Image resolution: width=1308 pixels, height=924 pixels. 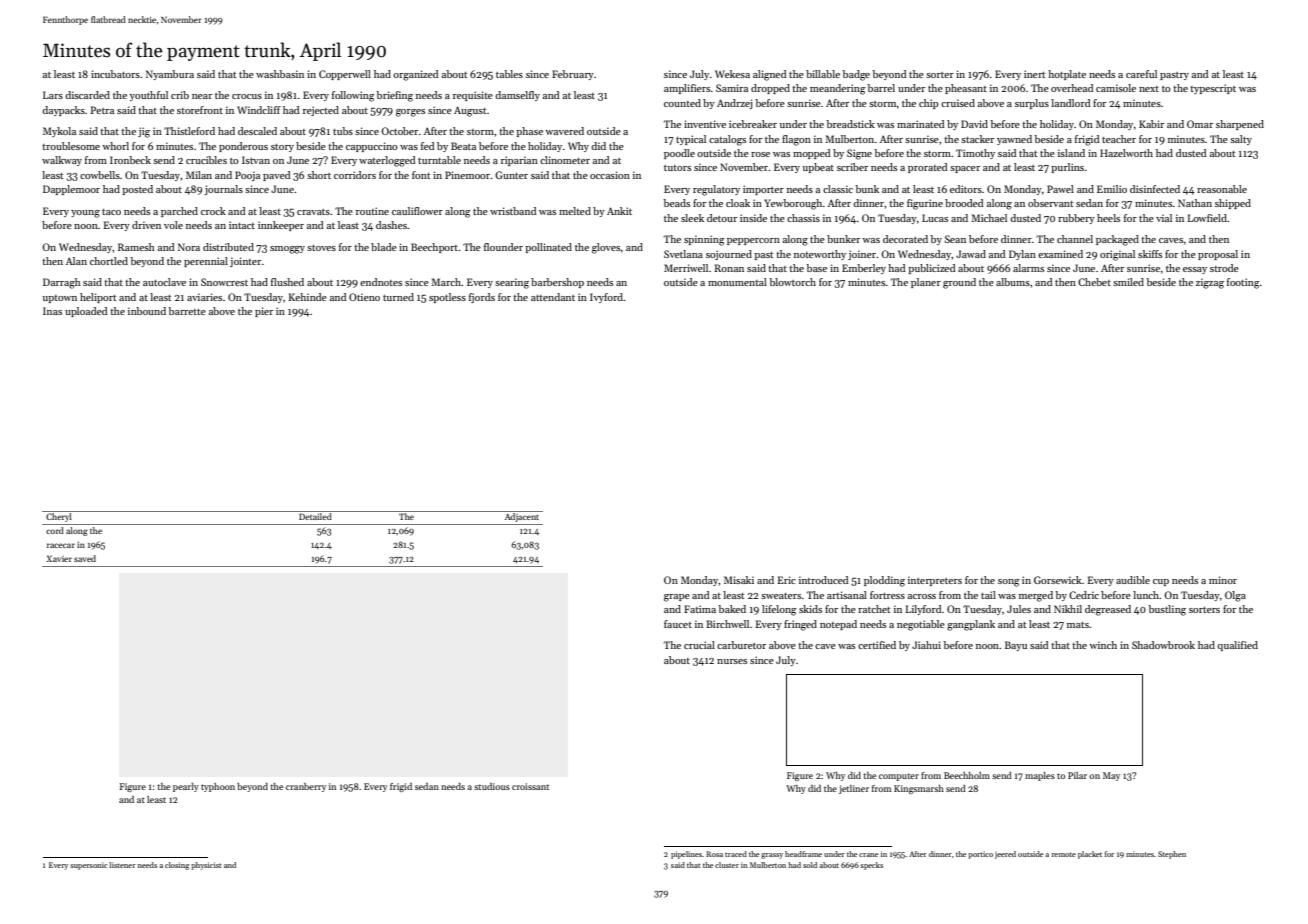 What do you see at coordinates (1210, 283) in the screenshot?
I see `zigzag` at bounding box center [1210, 283].
